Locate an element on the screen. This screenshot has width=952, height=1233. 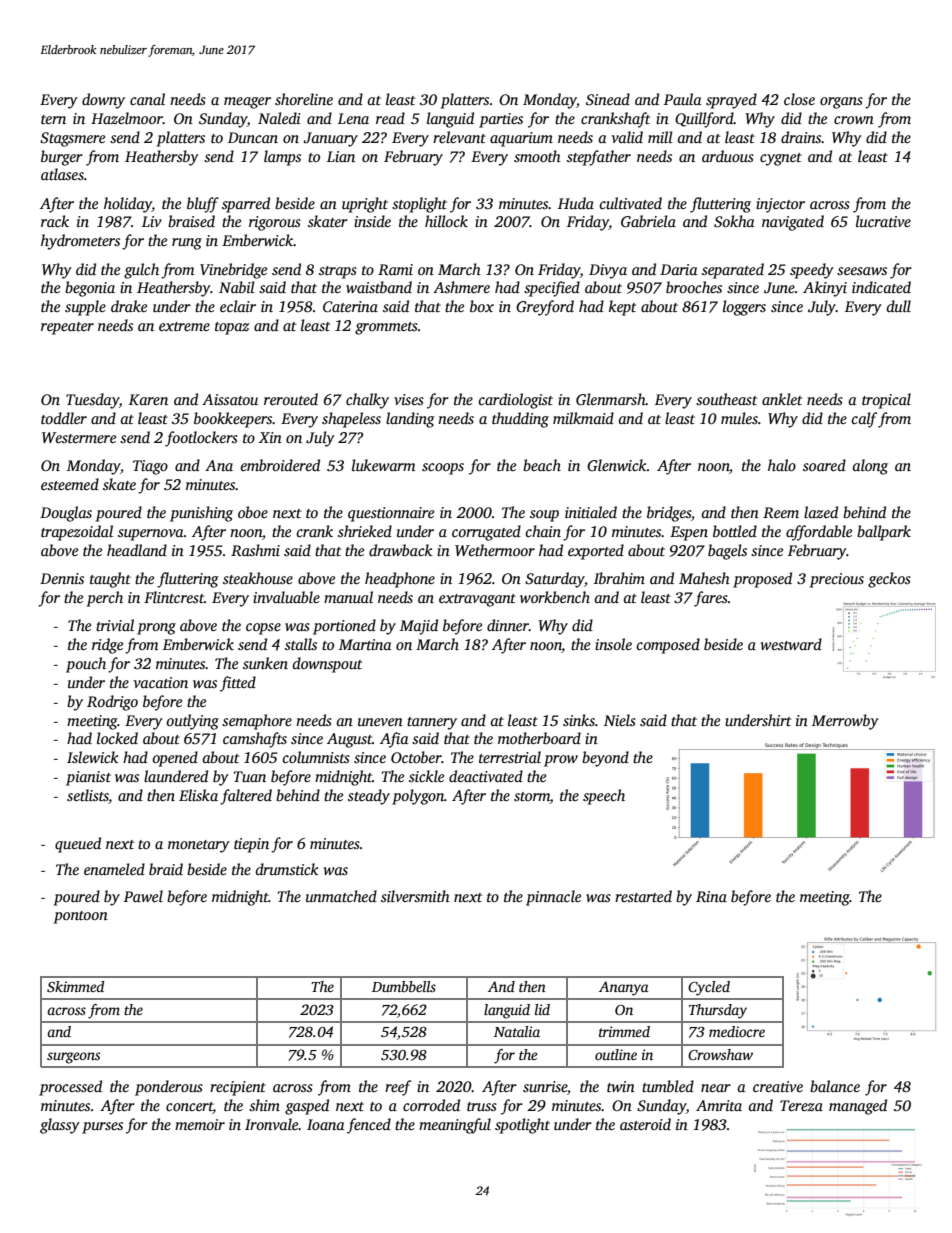
restarted is located at coordinates (643, 896).
